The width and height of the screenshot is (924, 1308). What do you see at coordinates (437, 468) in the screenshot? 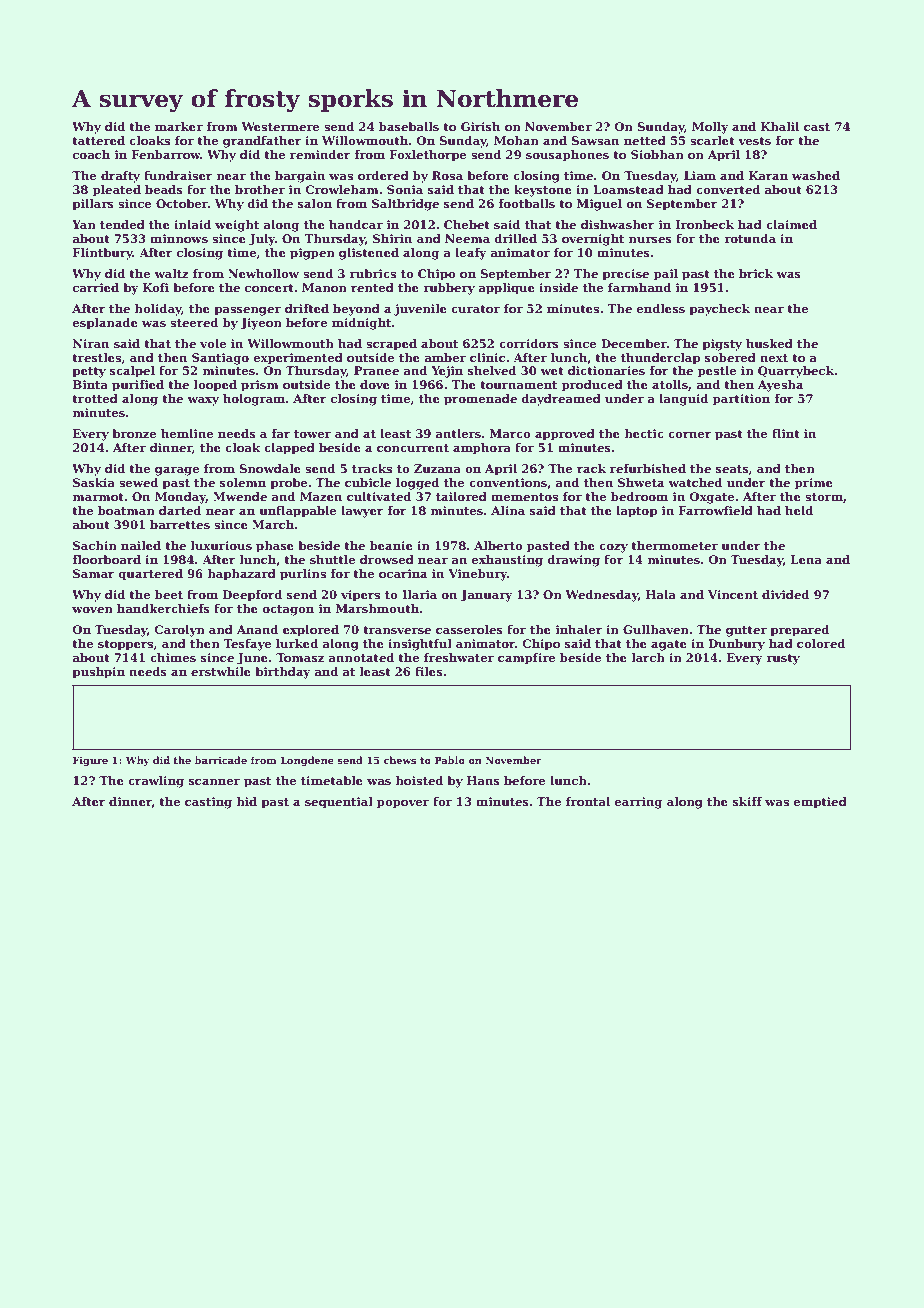
I see `Zuzana` at bounding box center [437, 468].
